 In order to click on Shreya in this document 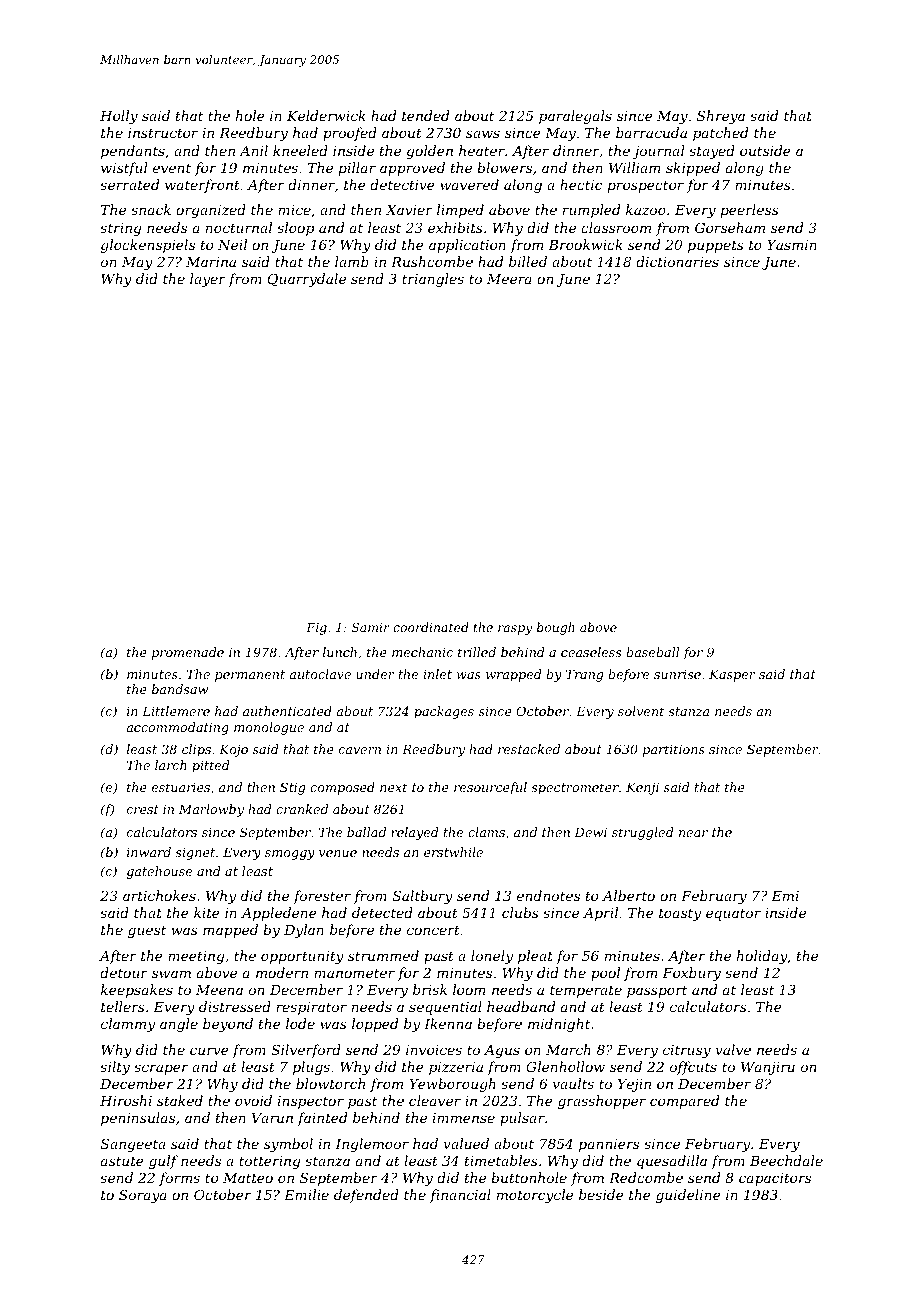, I will do `click(721, 117)`.
